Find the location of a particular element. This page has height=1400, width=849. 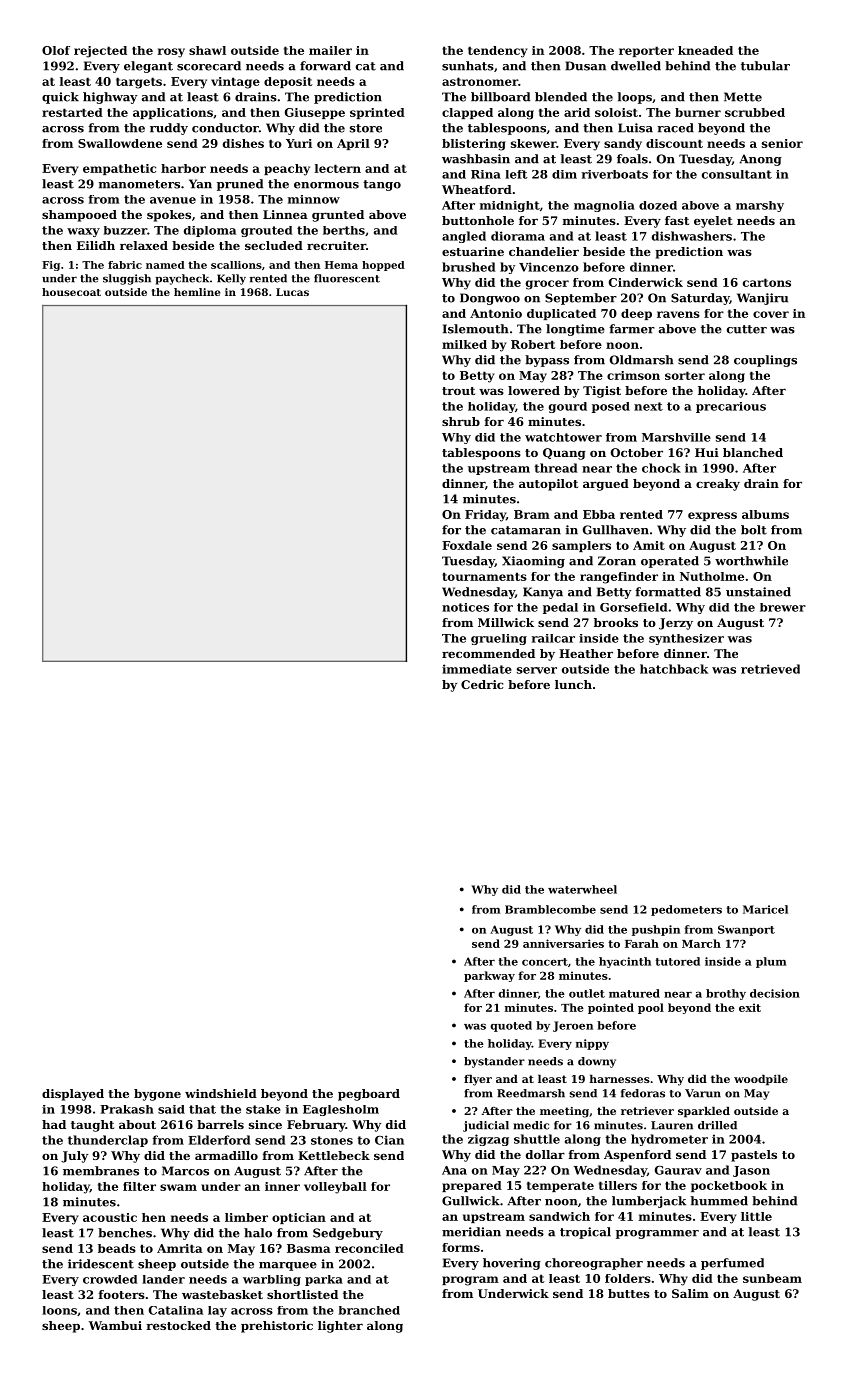

acoustic is located at coordinates (110, 1217).
